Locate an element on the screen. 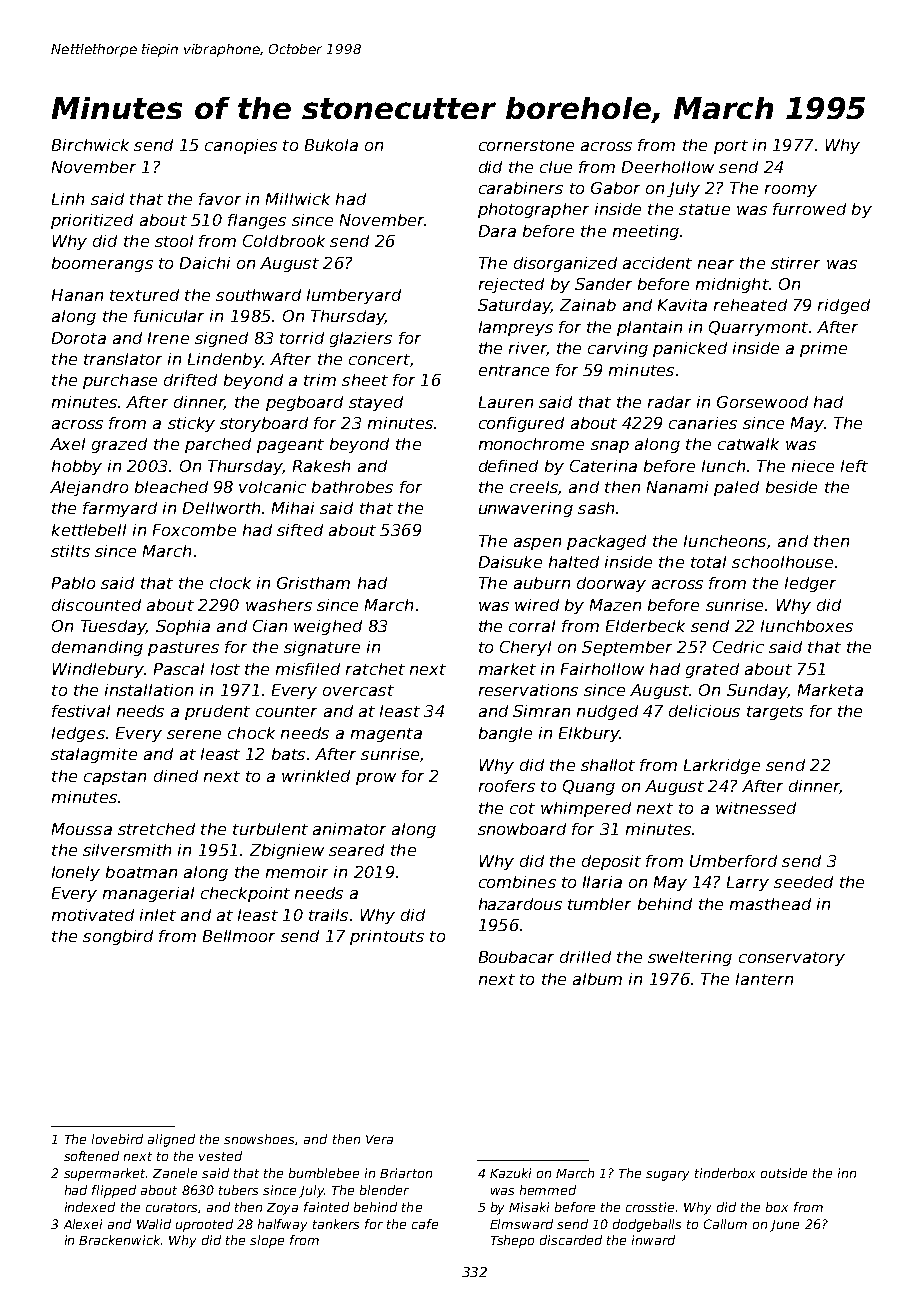 The height and width of the screenshot is (1308, 924). bleached is located at coordinates (171, 487).
